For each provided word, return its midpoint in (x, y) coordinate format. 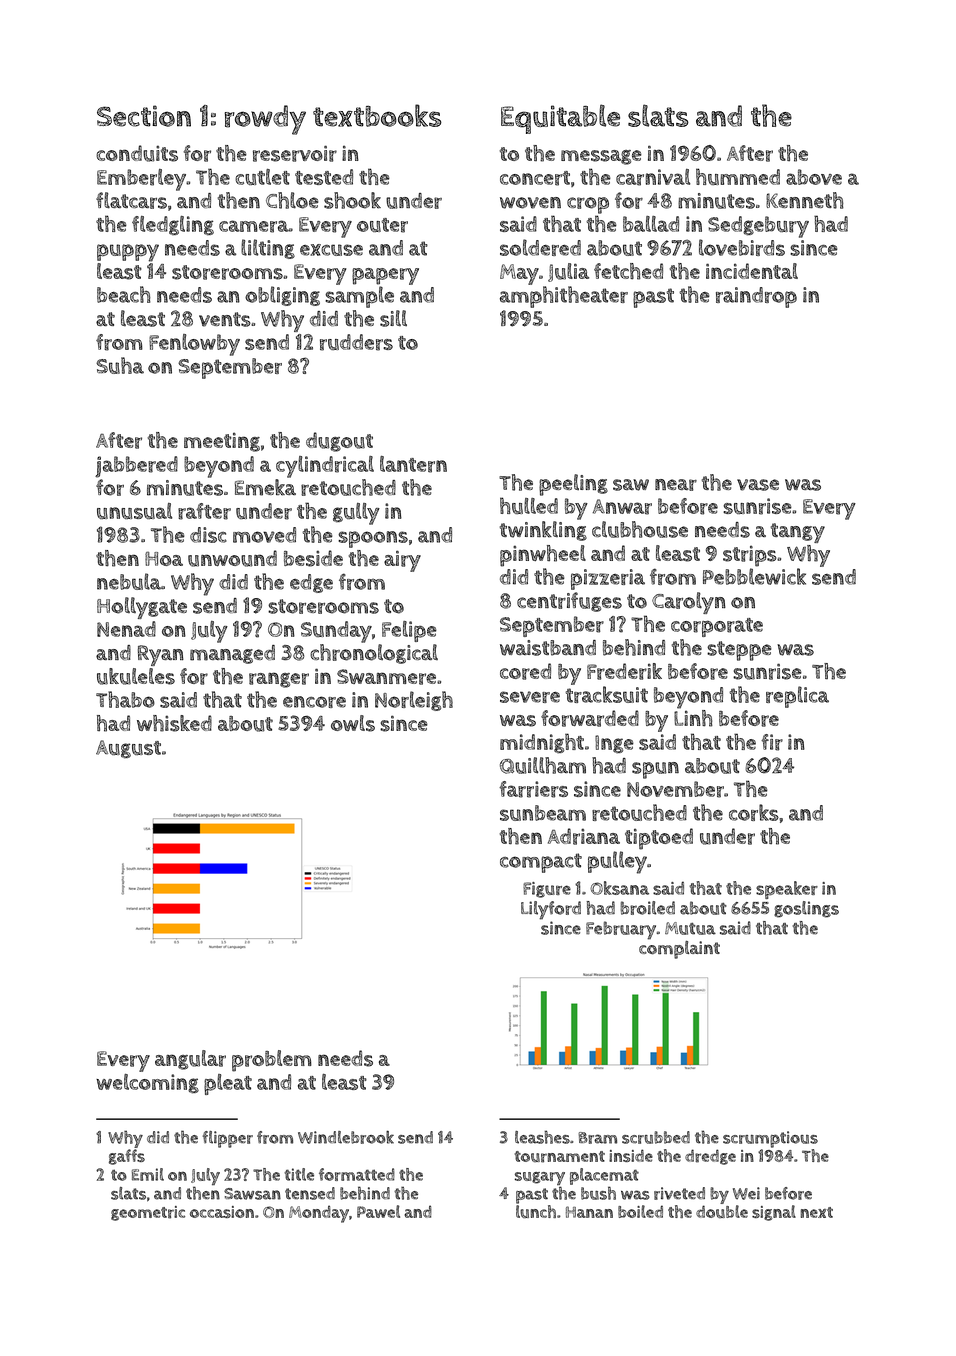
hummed (738, 176)
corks (754, 812)
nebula (129, 581)
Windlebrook (346, 1137)
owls (353, 723)
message (601, 157)
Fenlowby (194, 345)
